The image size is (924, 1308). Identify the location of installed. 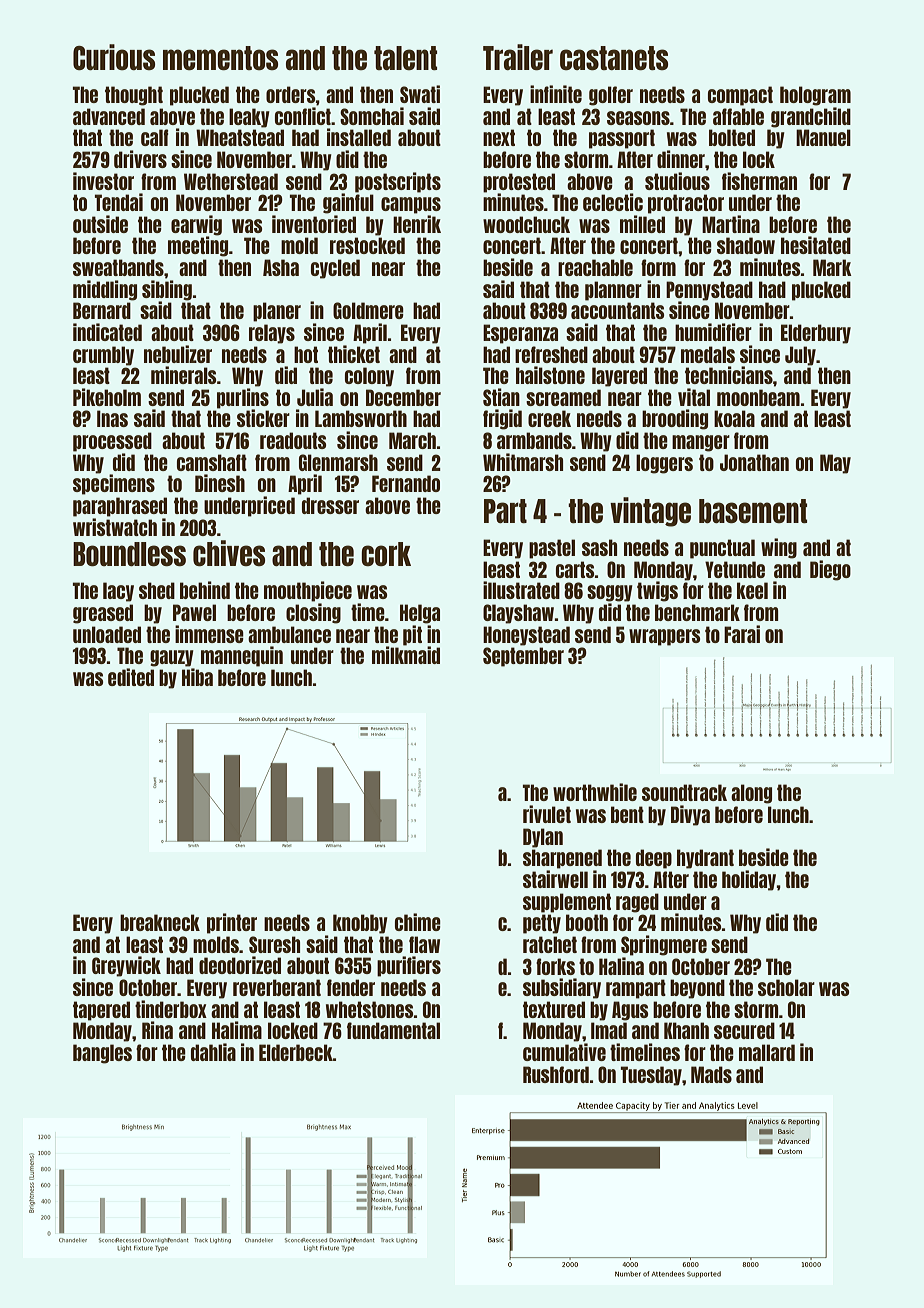
(359, 137).
